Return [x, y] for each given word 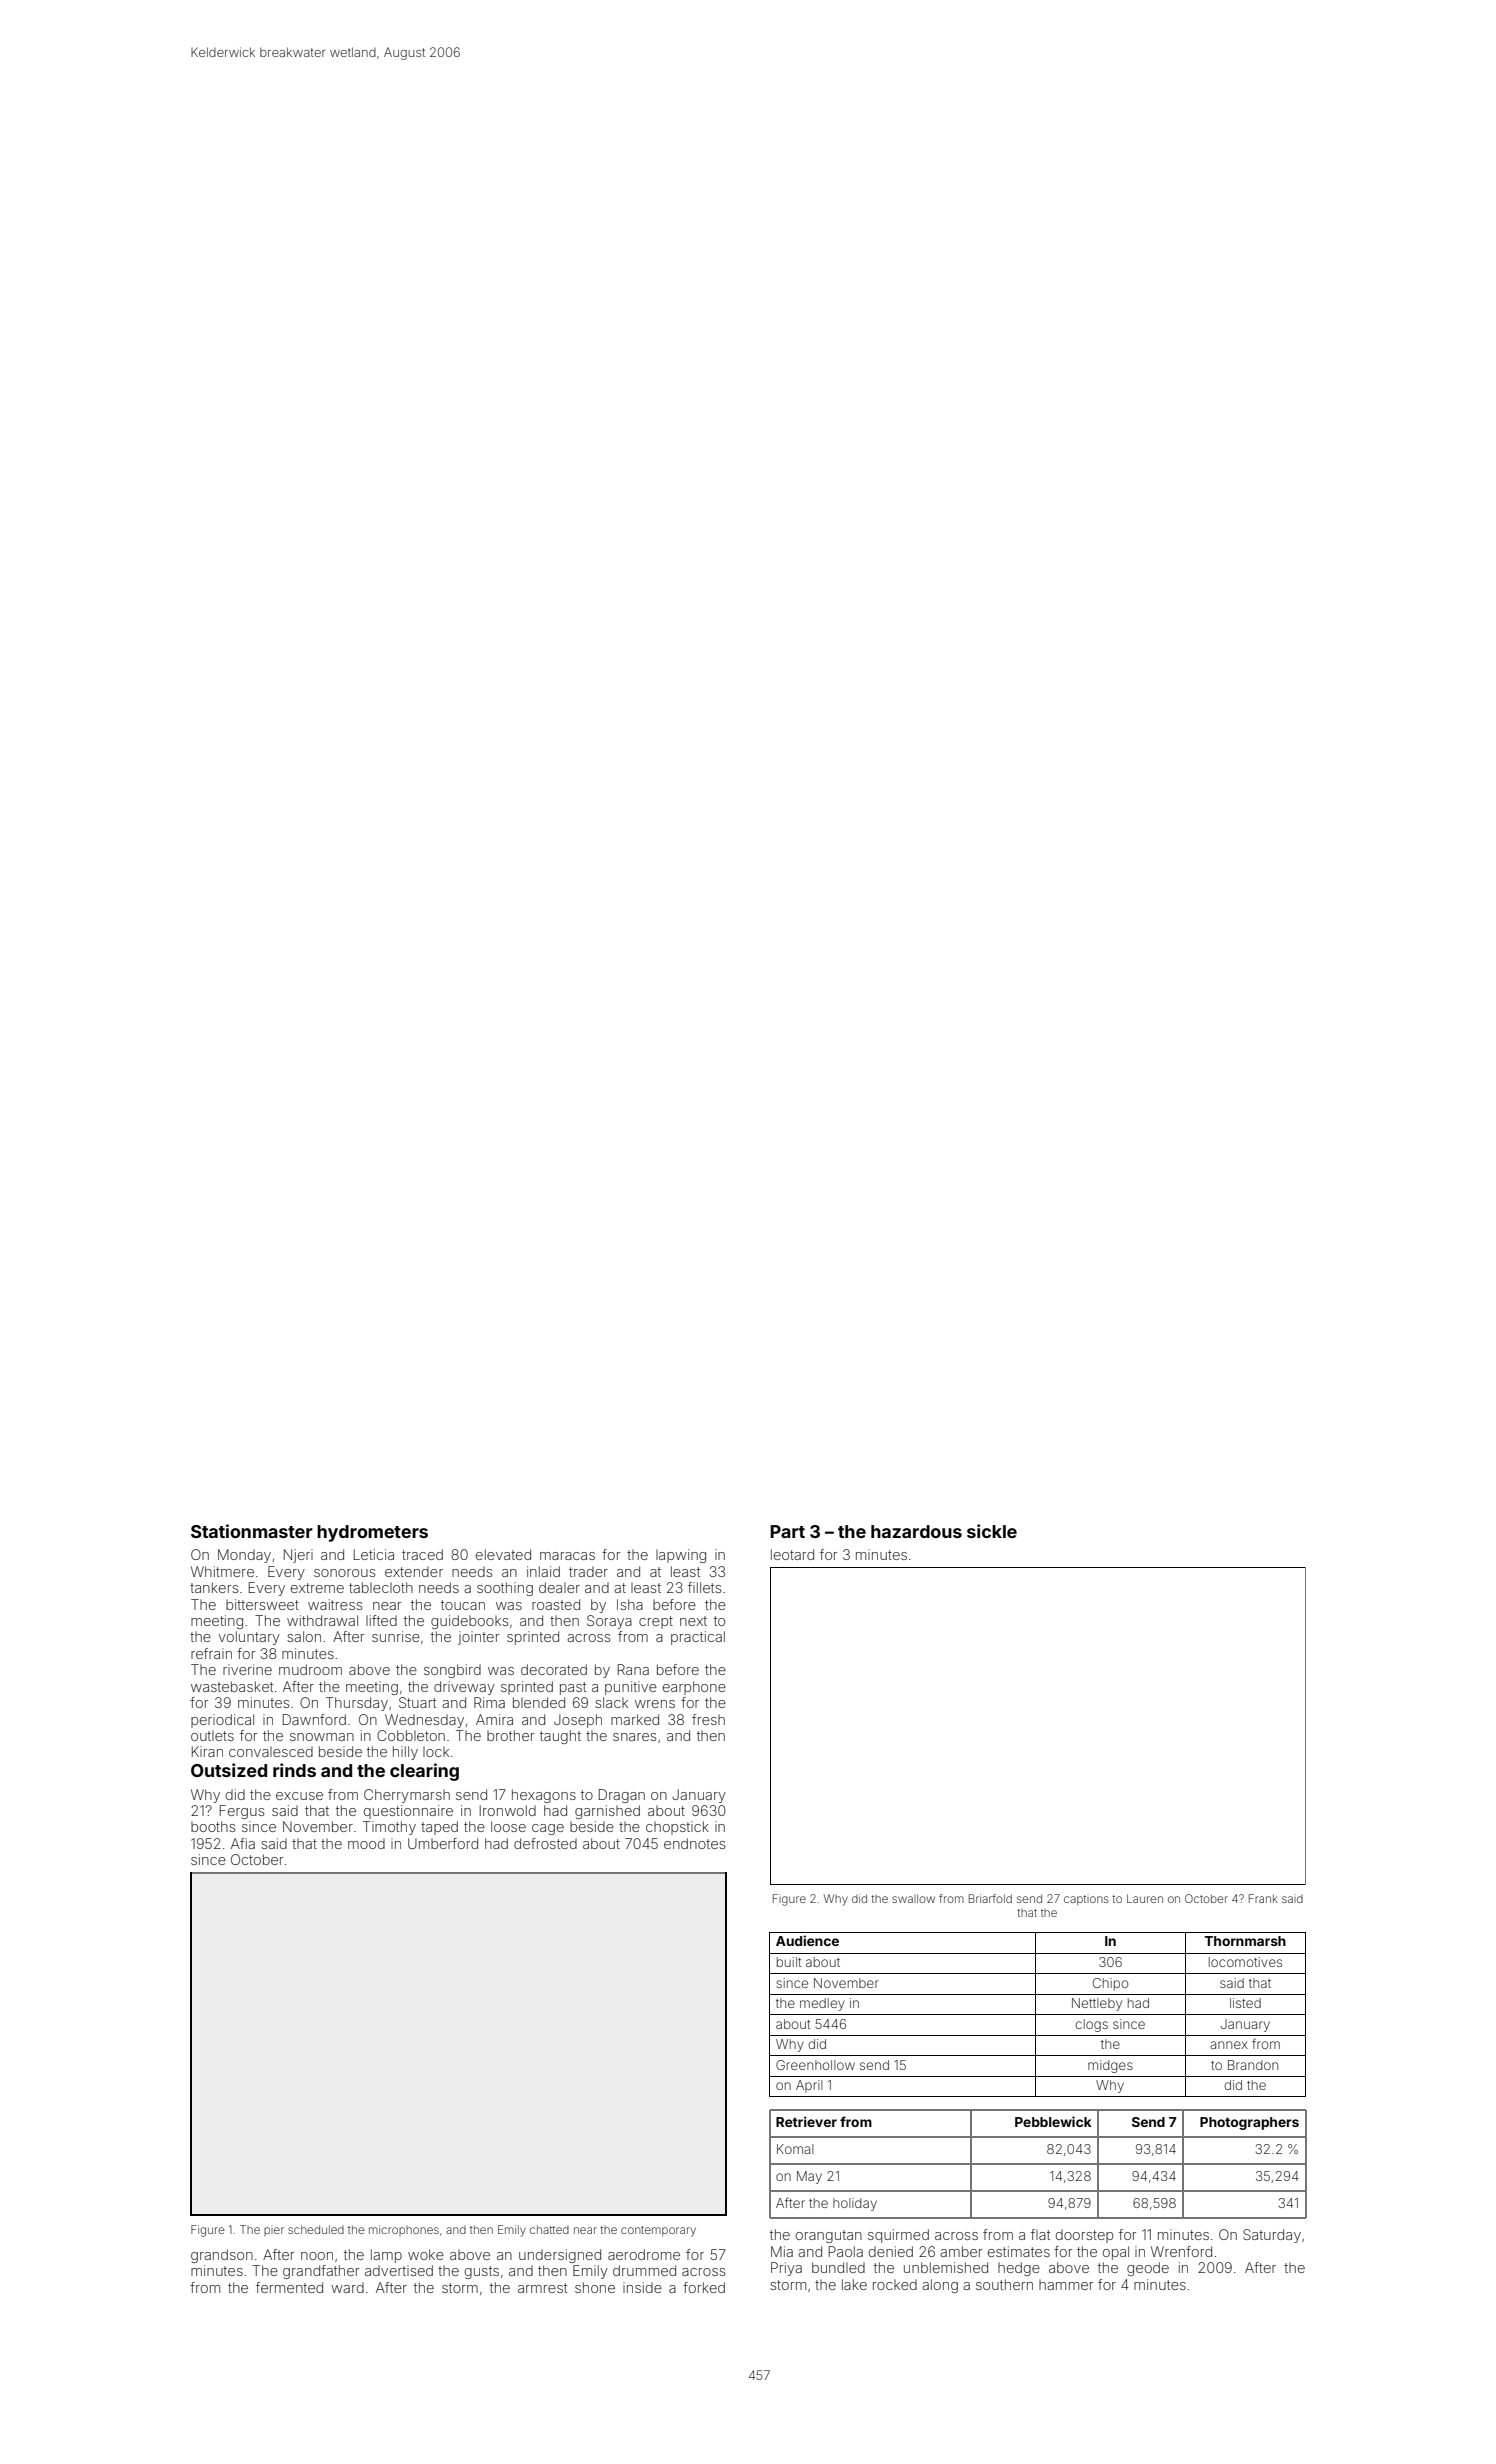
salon [304, 1636]
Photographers [1249, 2123]
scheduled [316, 2229]
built [789, 1962]
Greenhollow [815, 2065]
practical [698, 1638]
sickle [992, 1531]
